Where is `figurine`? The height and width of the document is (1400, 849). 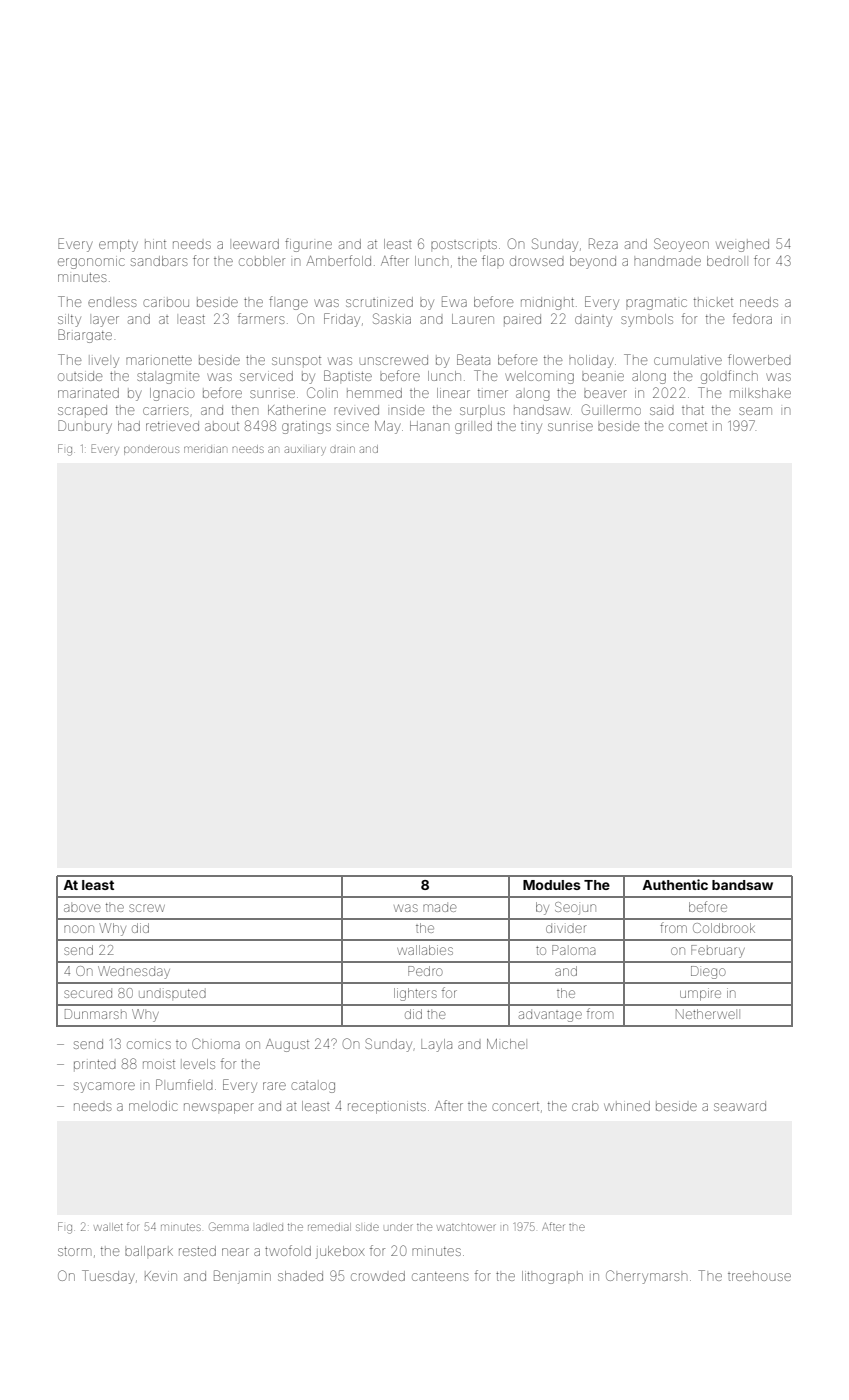 figurine is located at coordinates (308, 245).
